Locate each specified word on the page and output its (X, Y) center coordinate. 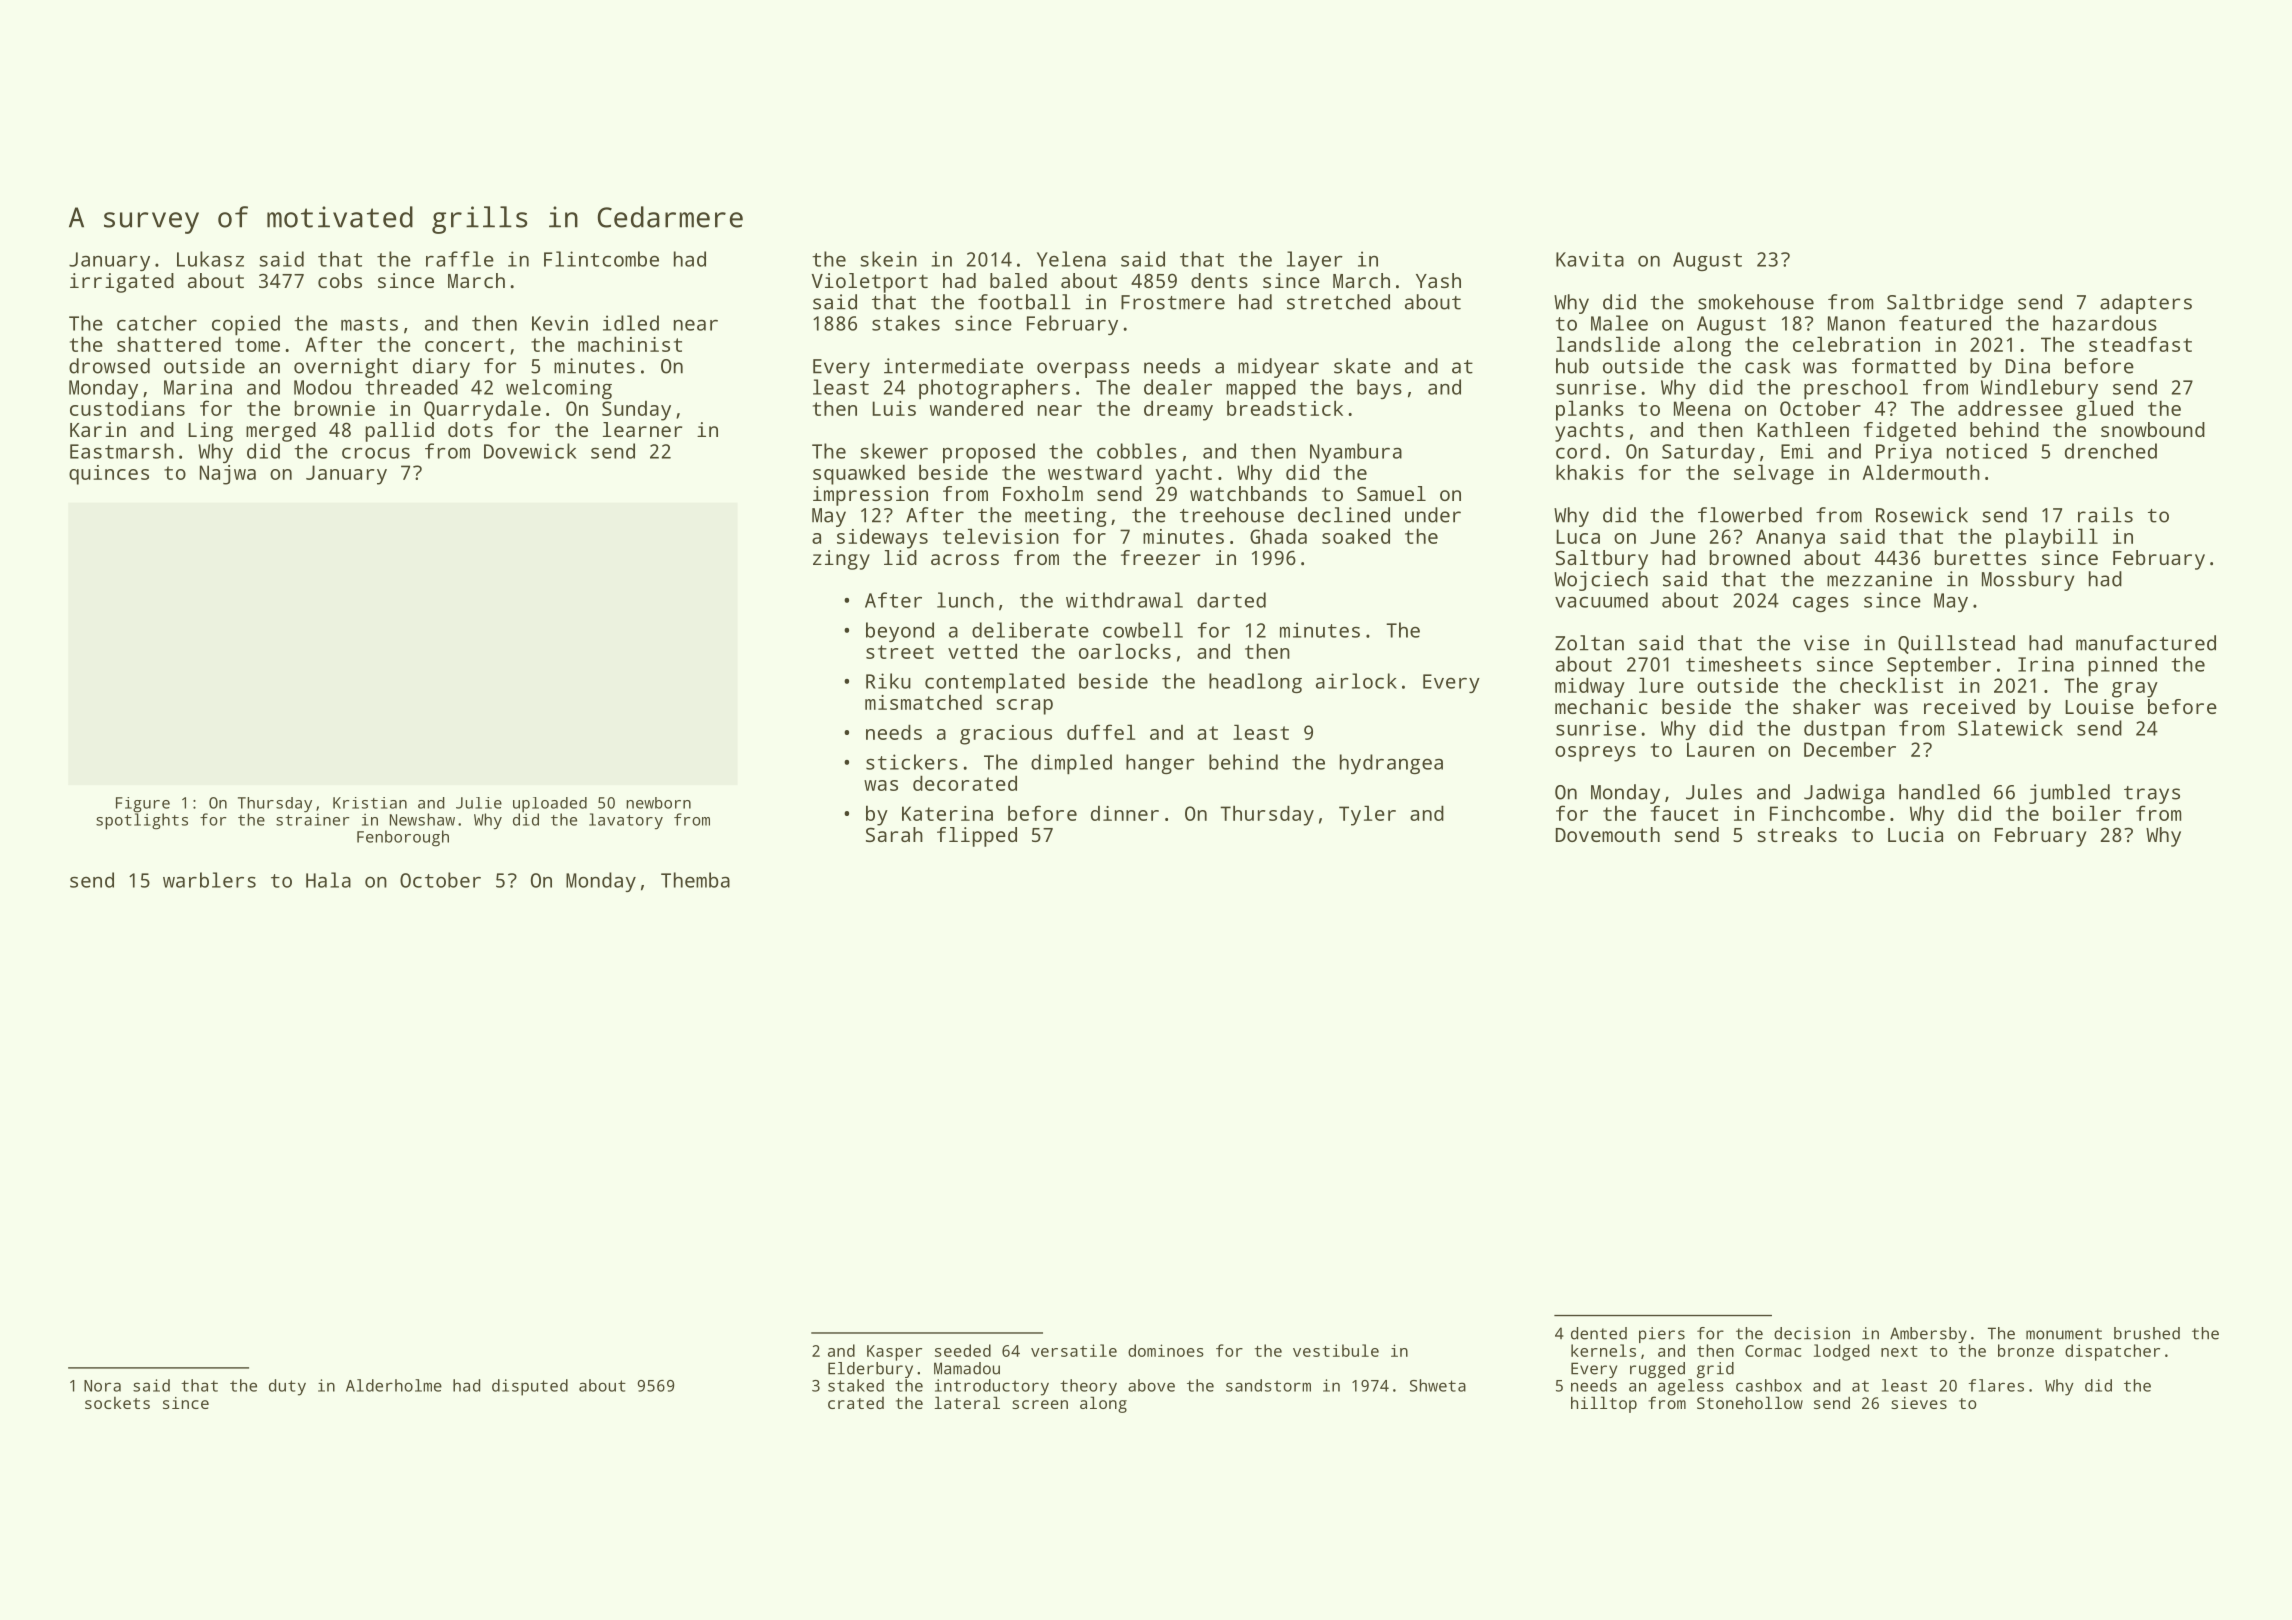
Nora (102, 1386)
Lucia (1915, 834)
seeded (963, 1350)
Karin (98, 429)
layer (1315, 261)
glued (2104, 410)
